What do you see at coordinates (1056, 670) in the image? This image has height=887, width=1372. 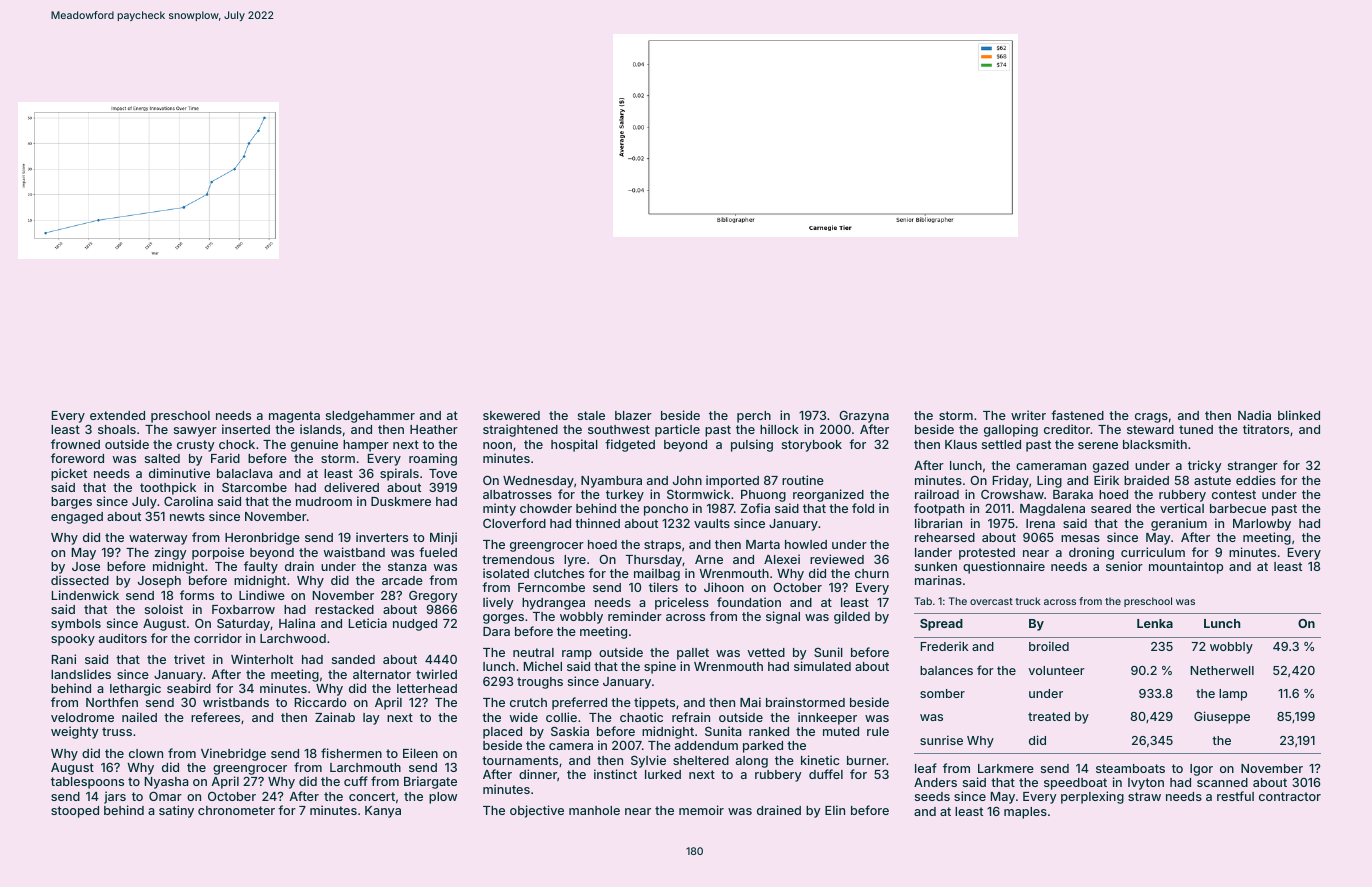 I see `volunteer` at bounding box center [1056, 670].
